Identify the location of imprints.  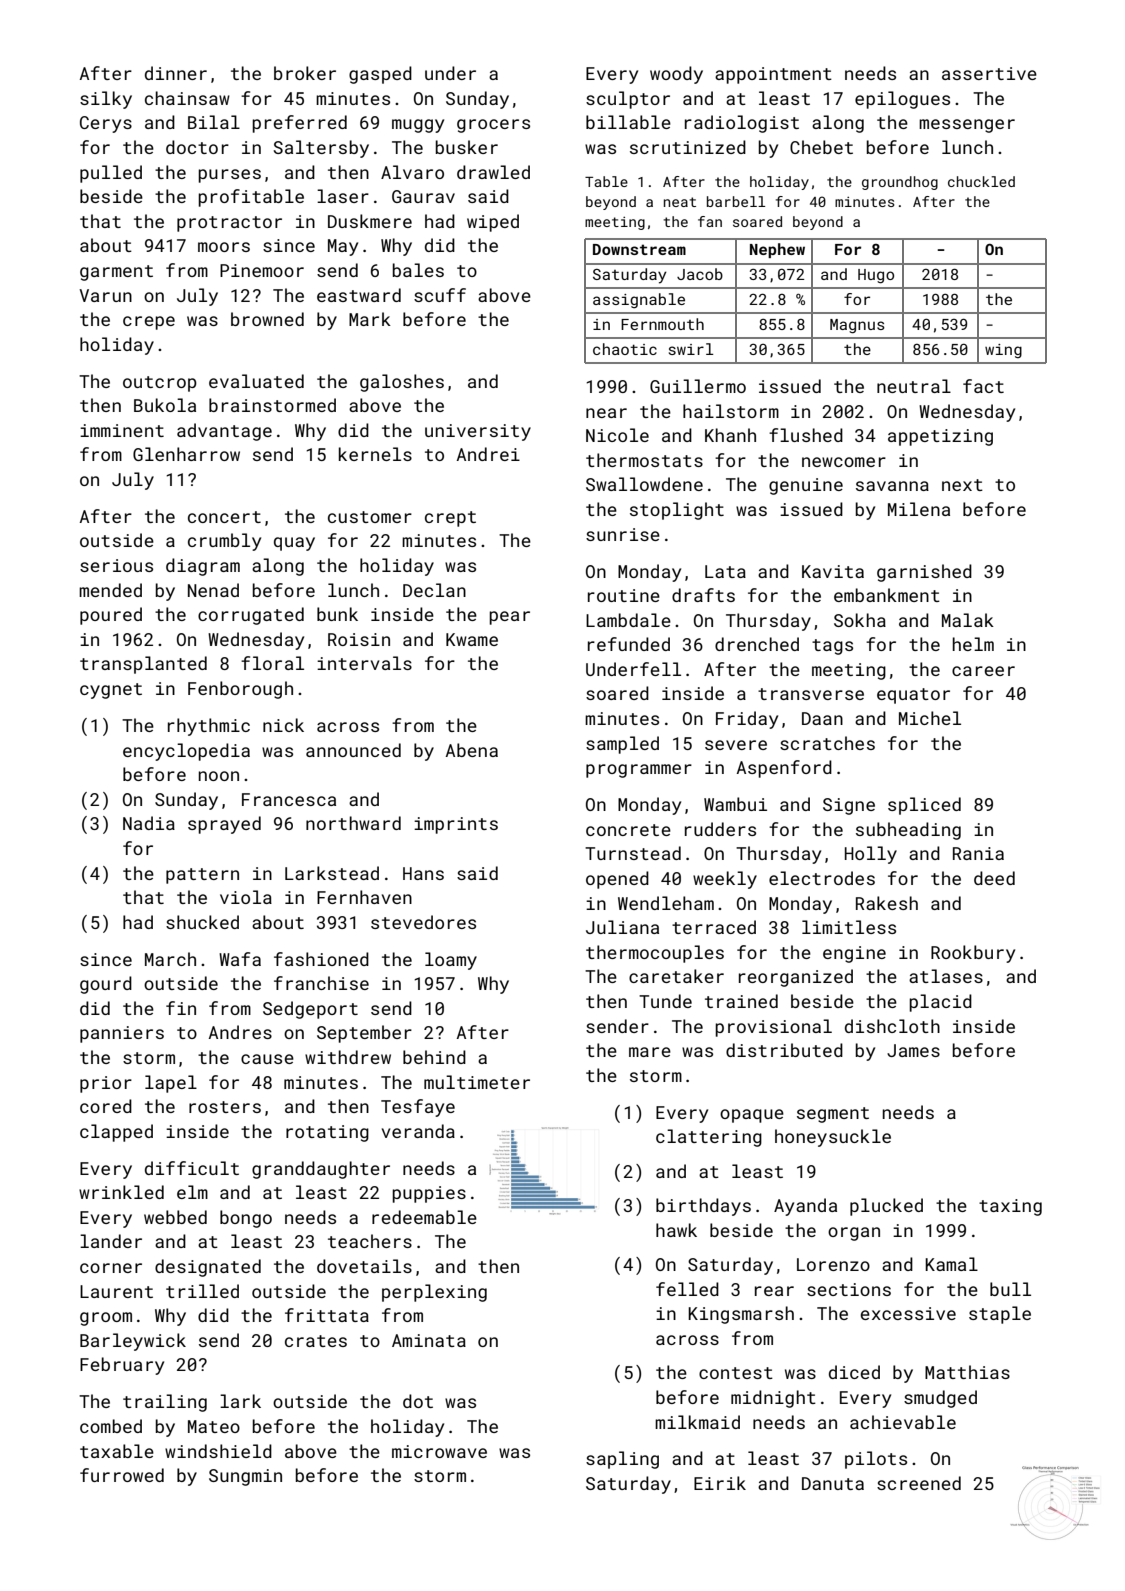
(456, 825).
